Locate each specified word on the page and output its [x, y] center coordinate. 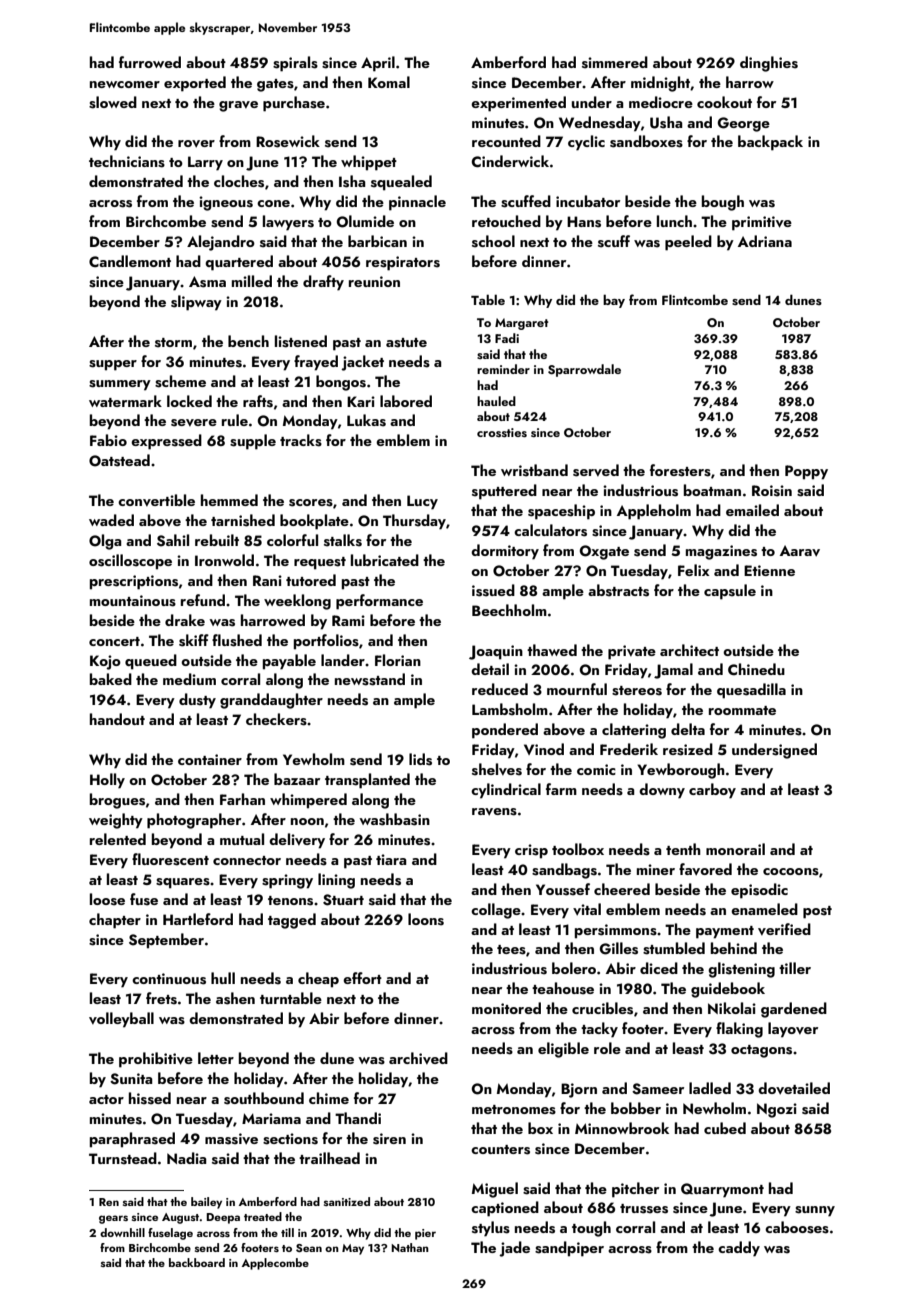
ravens [494, 812]
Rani [267, 580]
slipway [196, 303]
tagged [292, 921]
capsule [730, 592]
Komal [389, 82]
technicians [127, 161]
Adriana [765, 241]
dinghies [769, 64]
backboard [197, 1262]
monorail [735, 849]
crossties [502, 432]
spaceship [561, 512]
